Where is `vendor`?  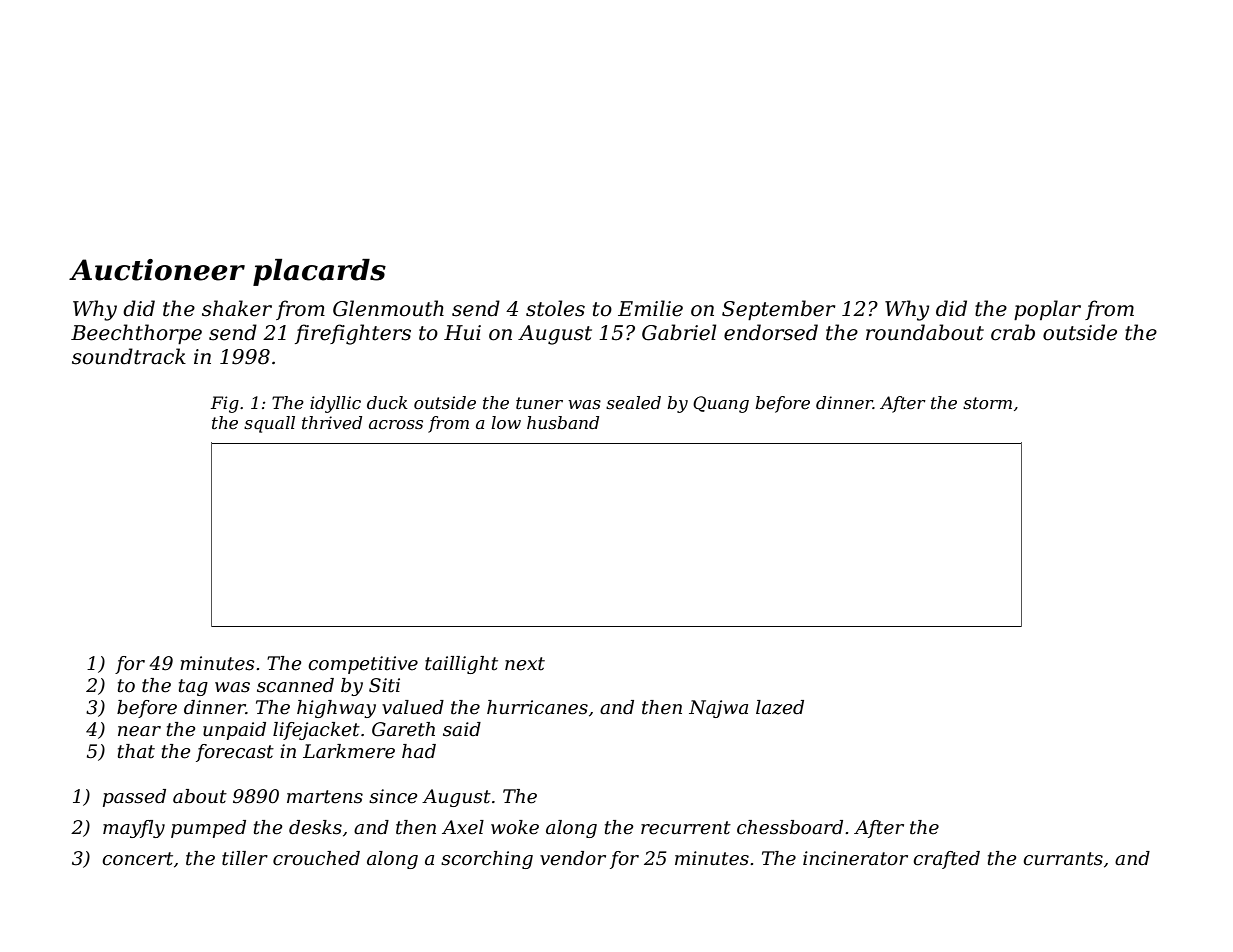
vendor is located at coordinates (573, 858).
